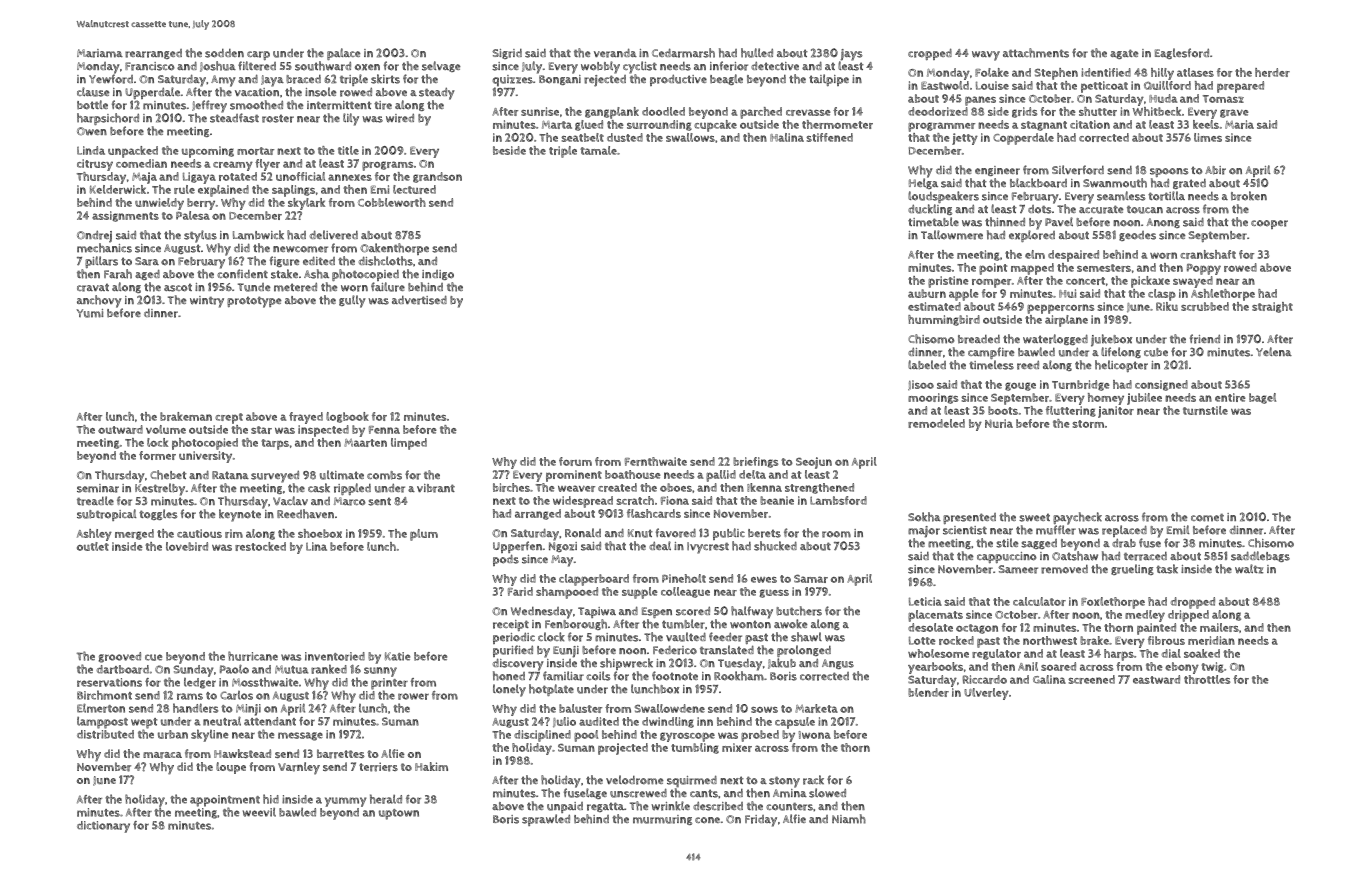 This image has width=1372, height=887. I want to click on hummingbird, so click(944, 320).
